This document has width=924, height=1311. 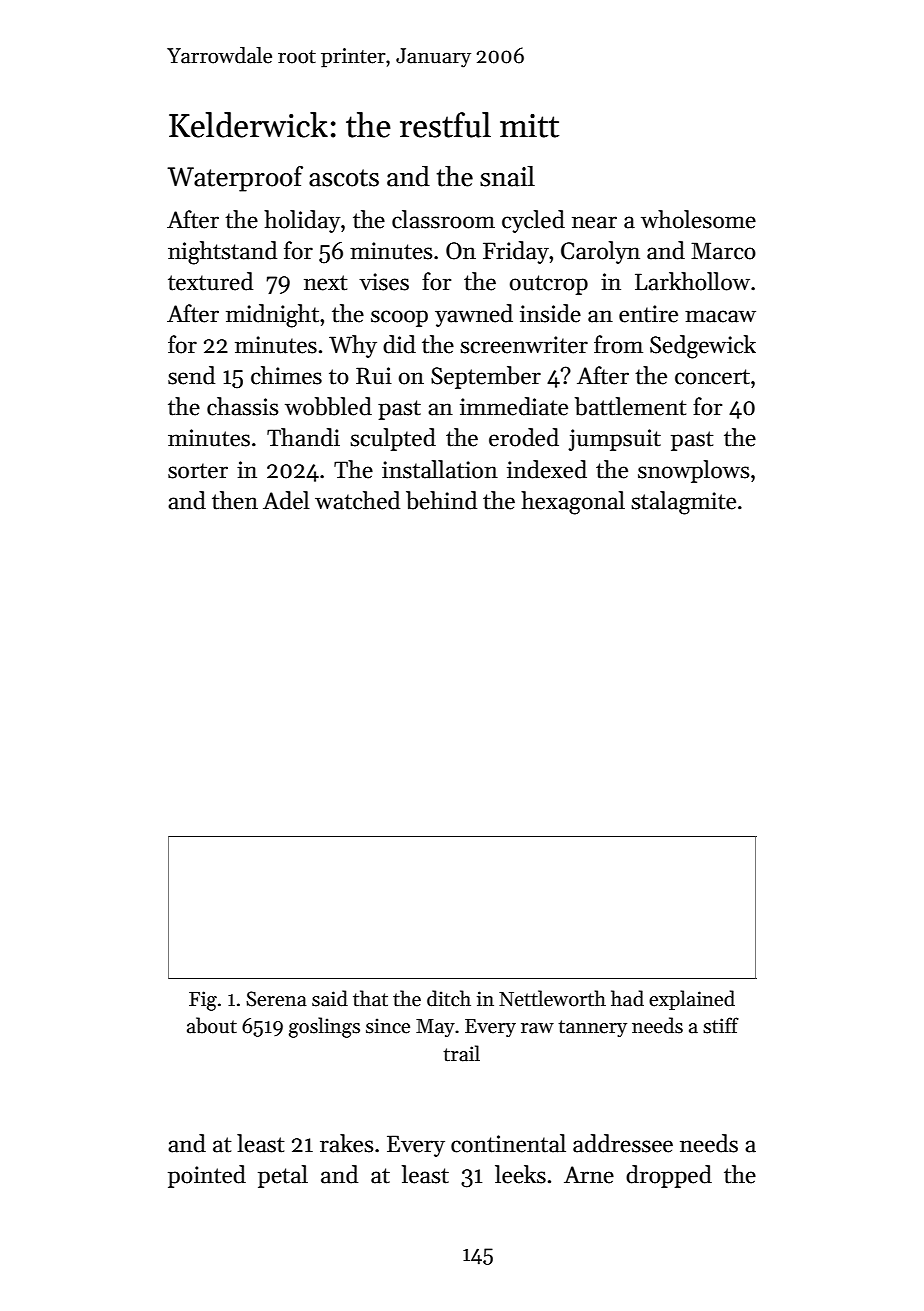 What do you see at coordinates (210, 281) in the document?
I see `textured` at bounding box center [210, 281].
